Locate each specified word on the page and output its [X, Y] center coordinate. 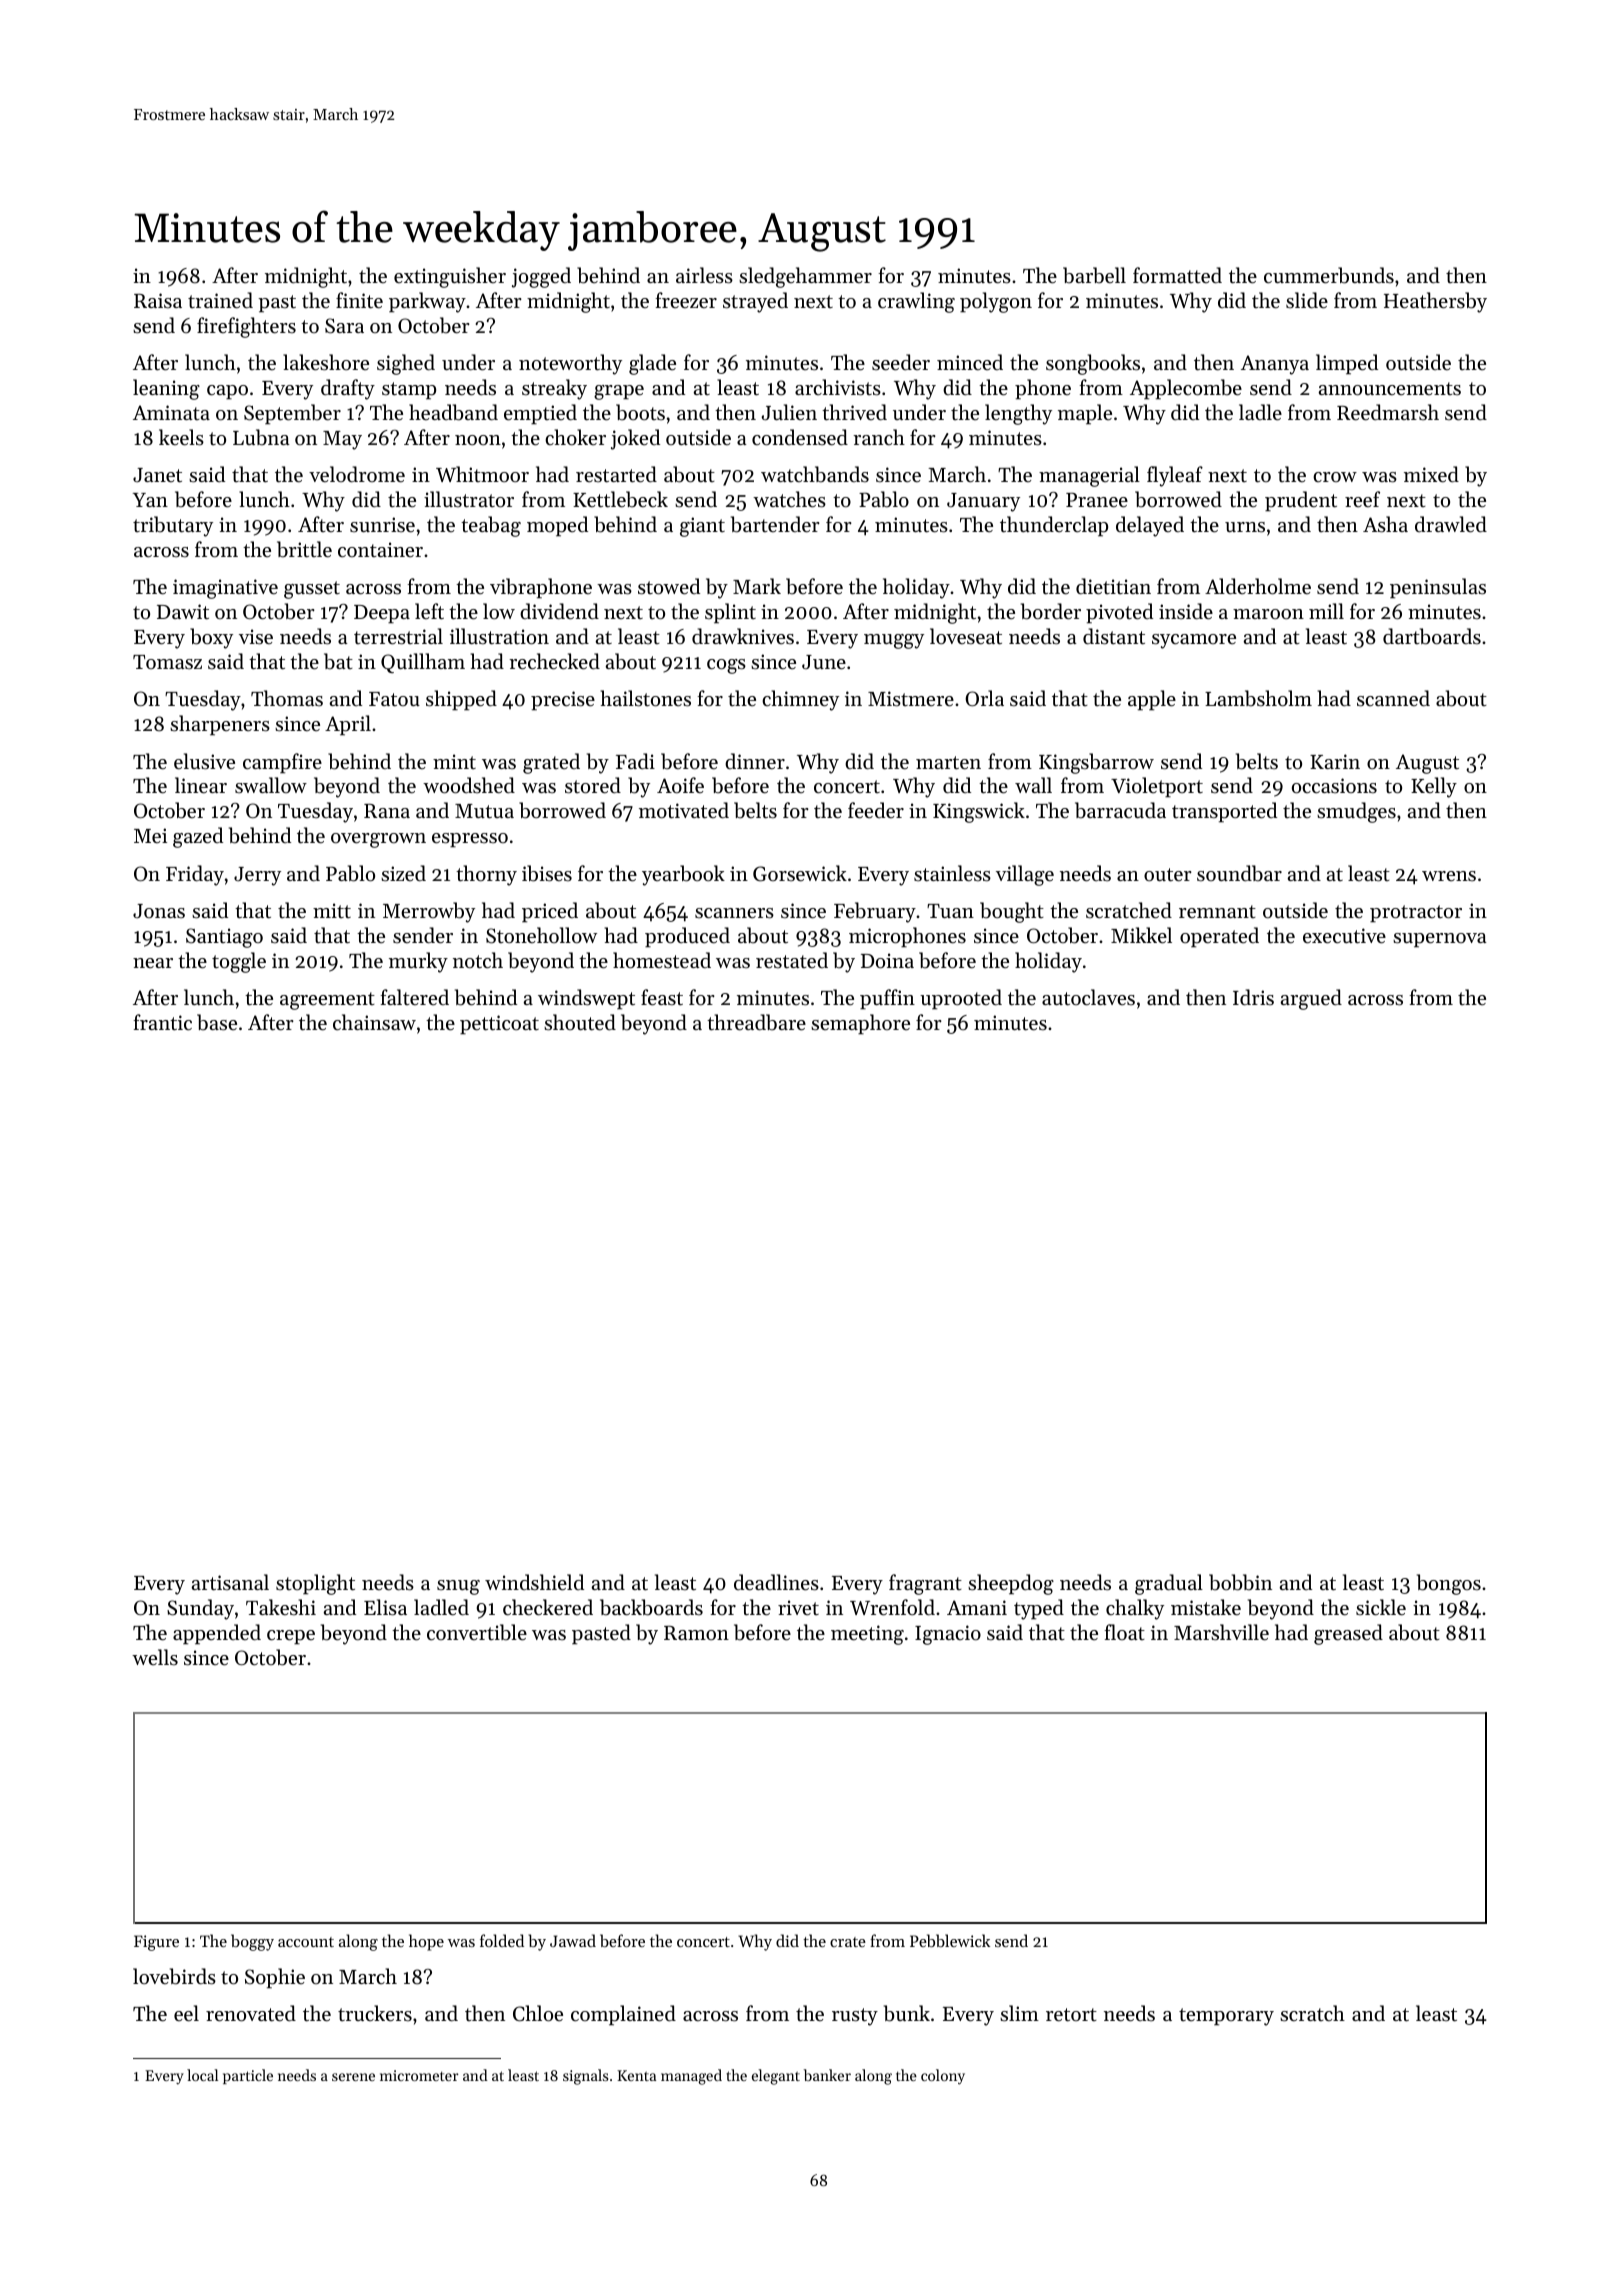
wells [155, 1657]
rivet [798, 1607]
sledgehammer [805, 277]
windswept [586, 999]
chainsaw [374, 1022]
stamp [409, 391]
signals [585, 2077]
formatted [1177, 275]
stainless [952, 873]
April [348, 725]
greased [1348, 1634]
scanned [1393, 698]
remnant [1217, 911]
